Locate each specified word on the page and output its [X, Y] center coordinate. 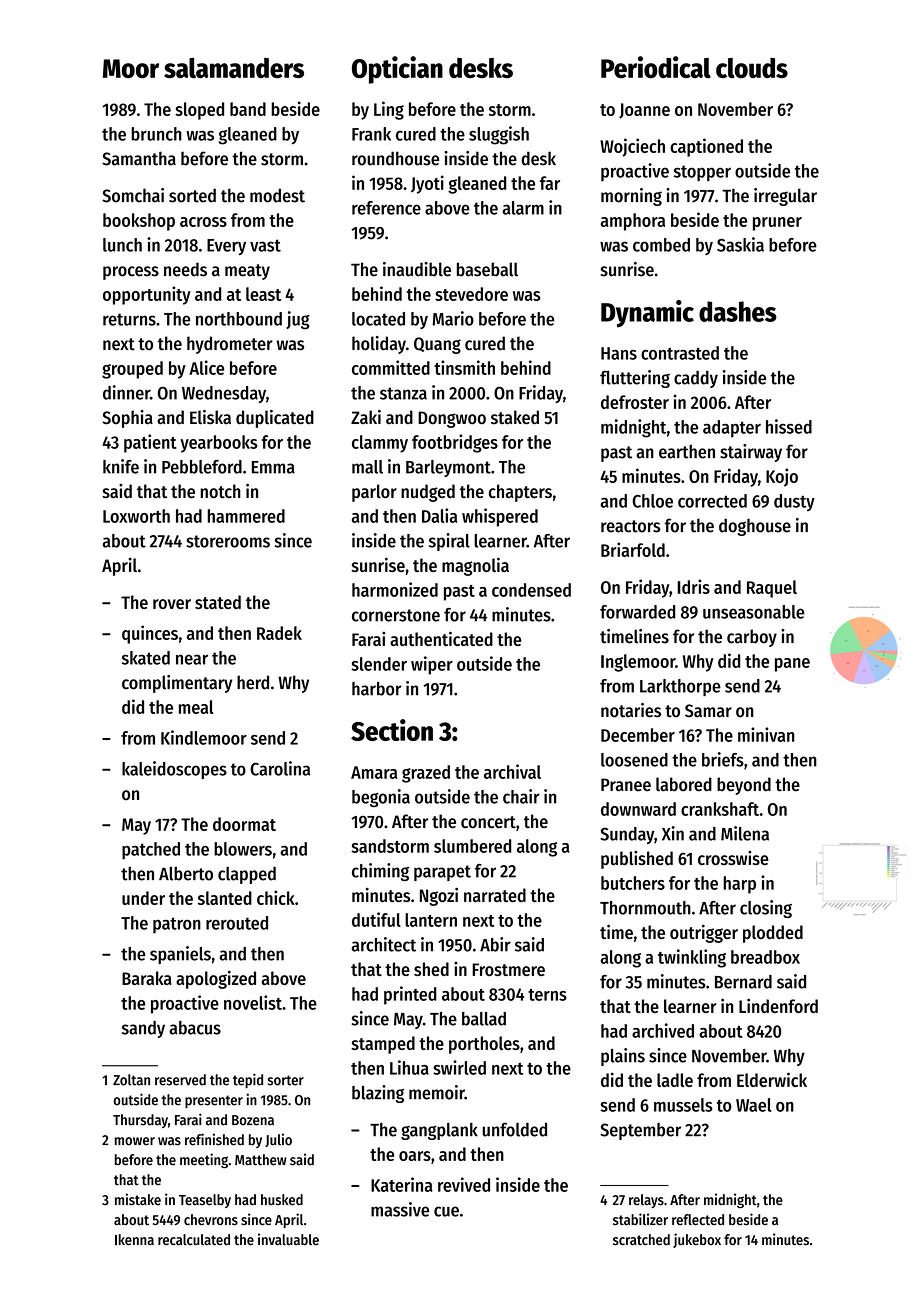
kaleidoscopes [174, 770]
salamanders [234, 68]
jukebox [697, 1240]
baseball [487, 269]
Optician [397, 70]
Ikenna [134, 1239]
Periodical [656, 67]
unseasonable [754, 612]
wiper [432, 665]
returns [129, 319]
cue [446, 1211]
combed [661, 245]
